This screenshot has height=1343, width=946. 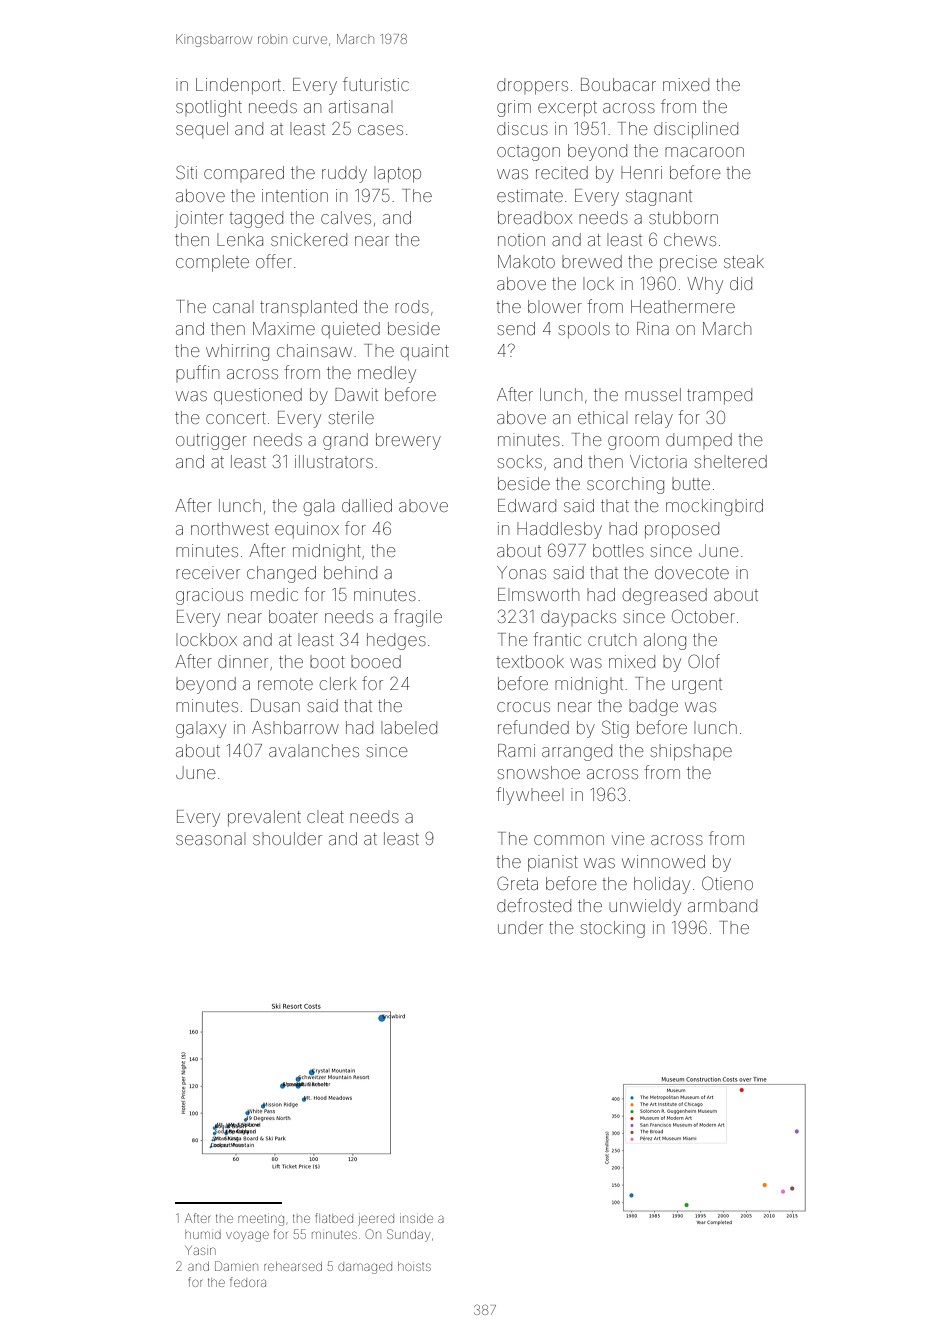 I want to click on Ashbarrow, so click(x=295, y=727).
